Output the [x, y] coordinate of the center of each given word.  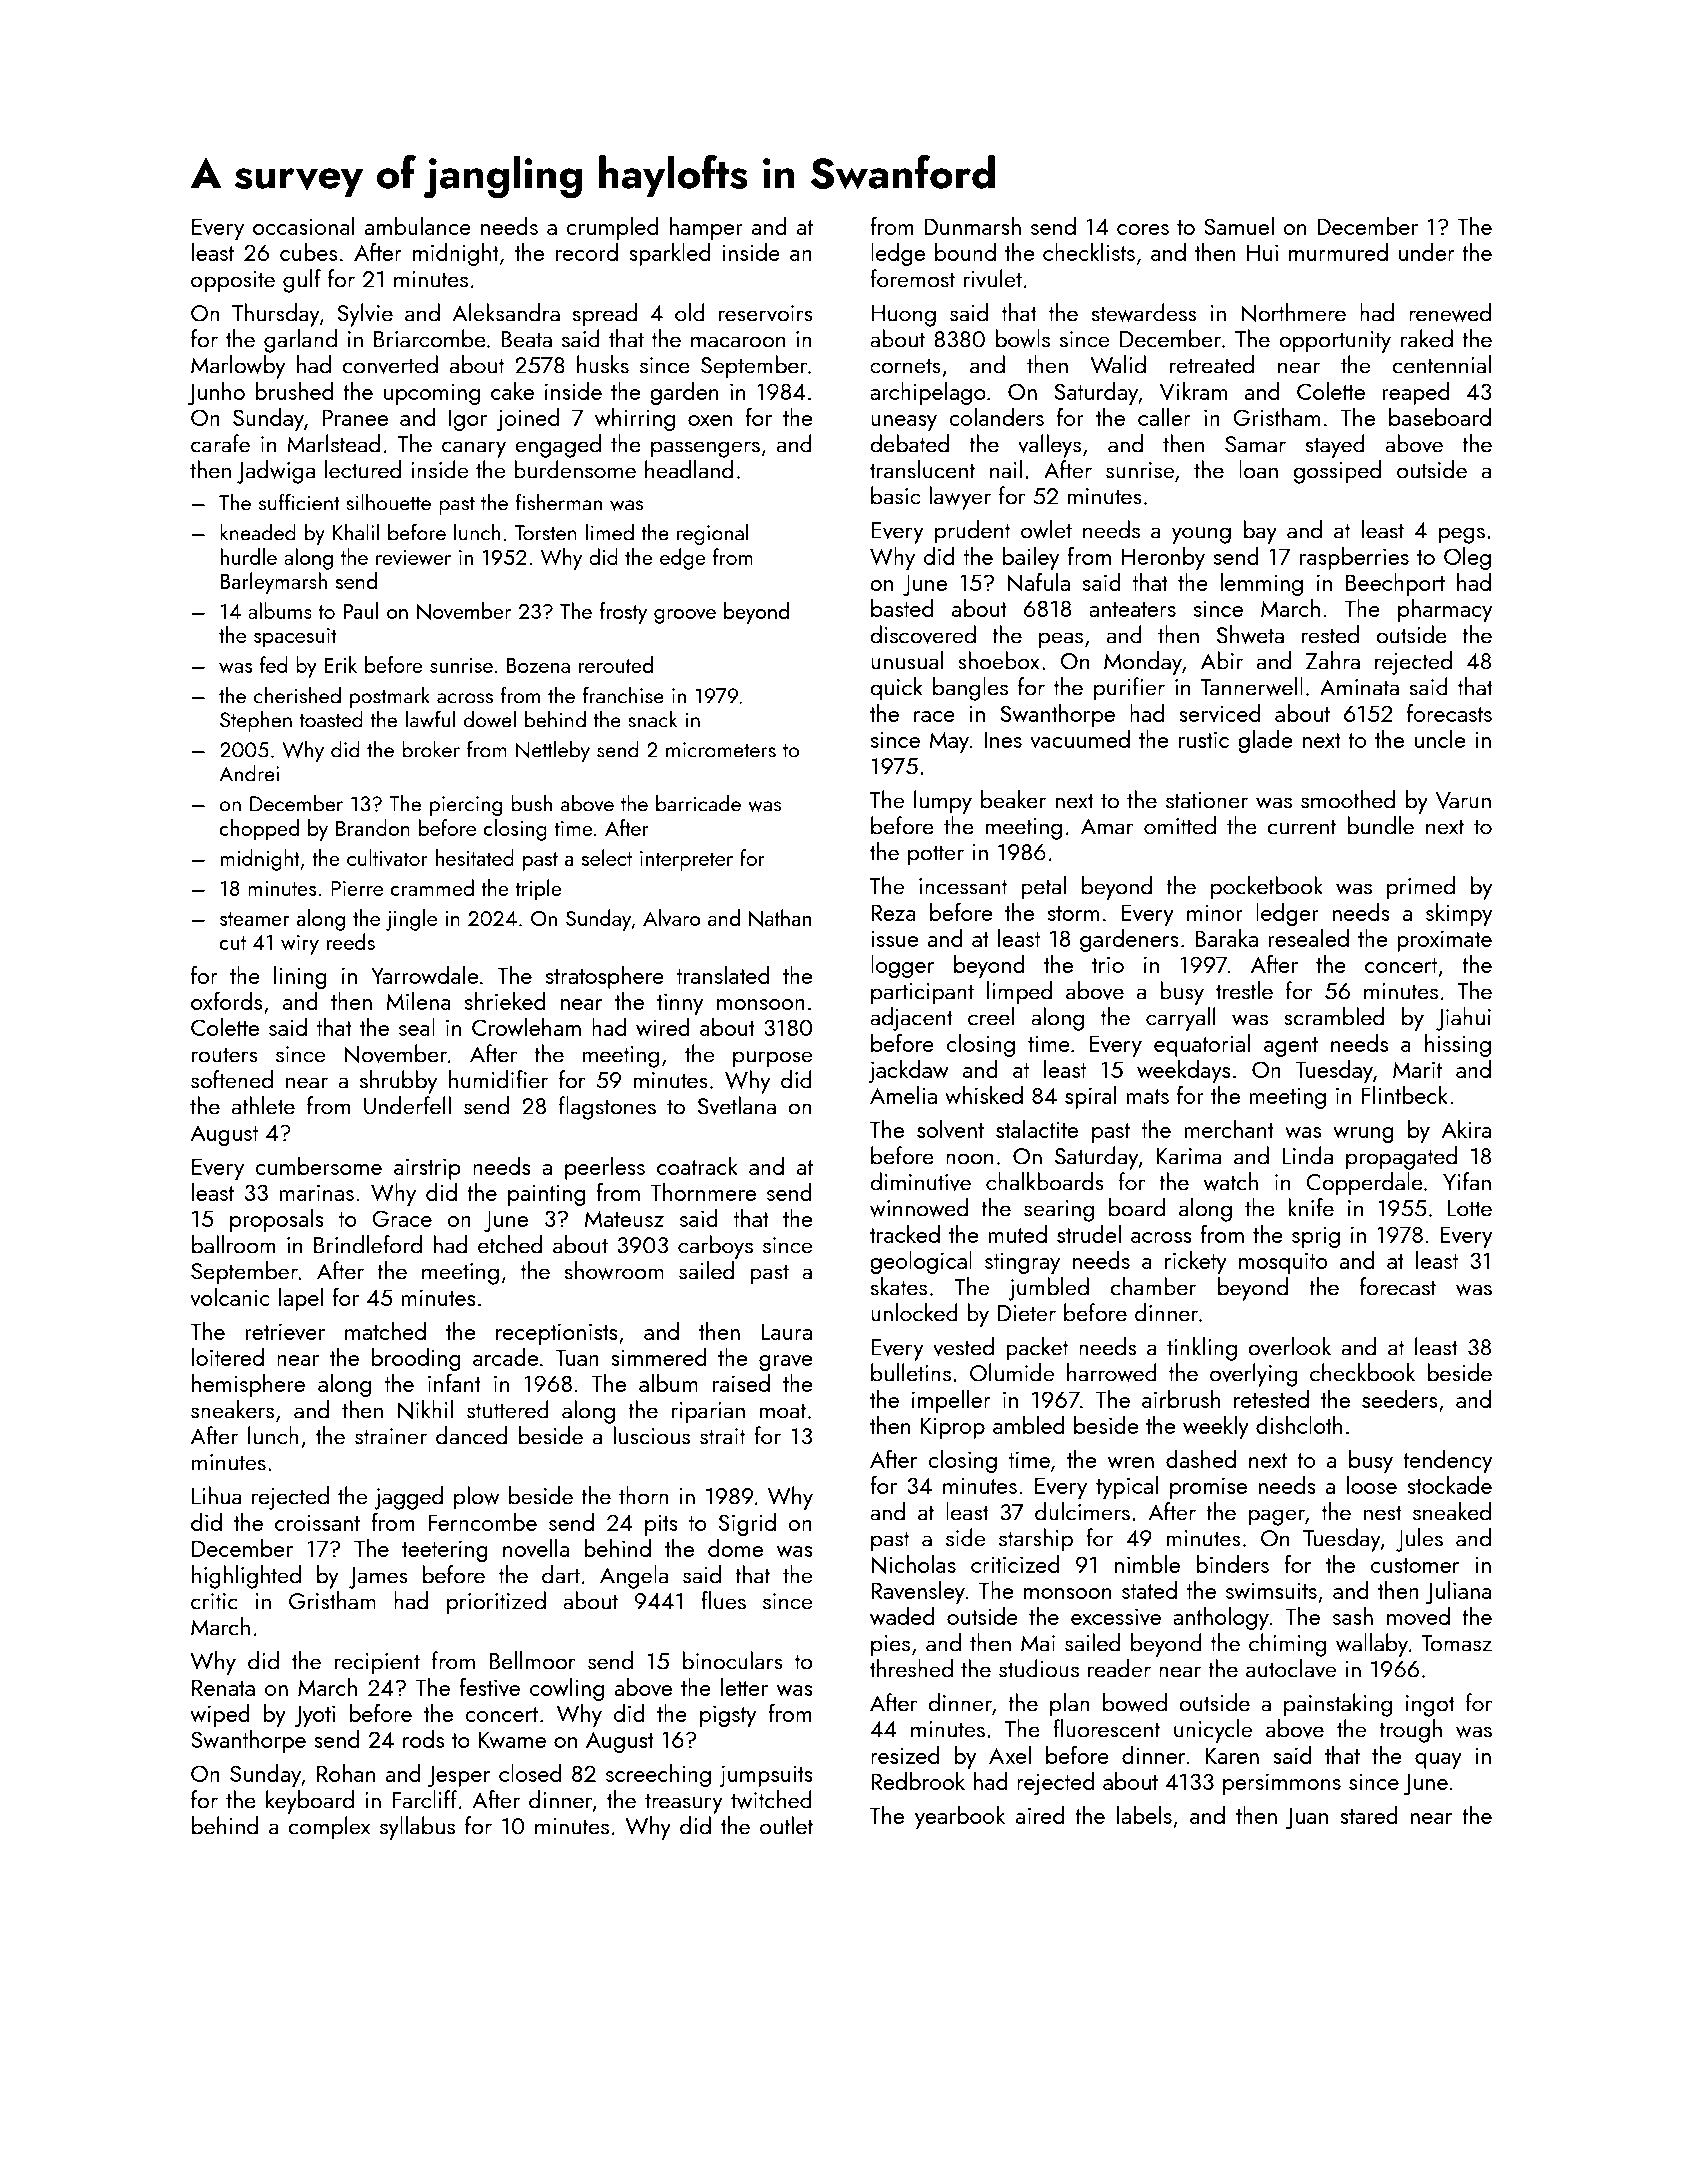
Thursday [275, 315]
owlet [1046, 529]
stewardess [1144, 312]
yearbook [960, 1817]
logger [902, 966]
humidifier [498, 1079]
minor [1215, 912]
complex [329, 1828]
